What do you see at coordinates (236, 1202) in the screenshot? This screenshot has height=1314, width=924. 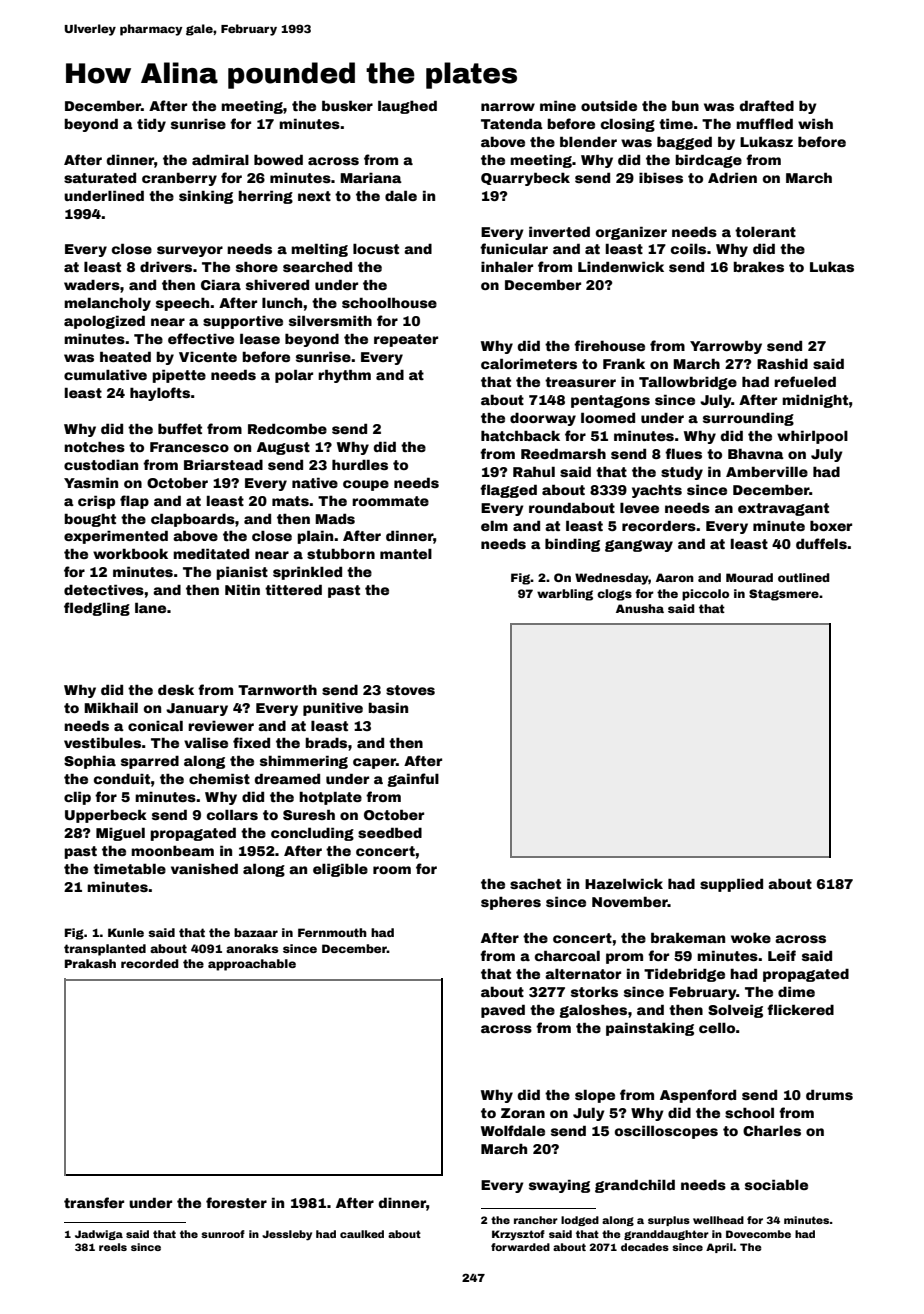 I see `forester` at bounding box center [236, 1202].
